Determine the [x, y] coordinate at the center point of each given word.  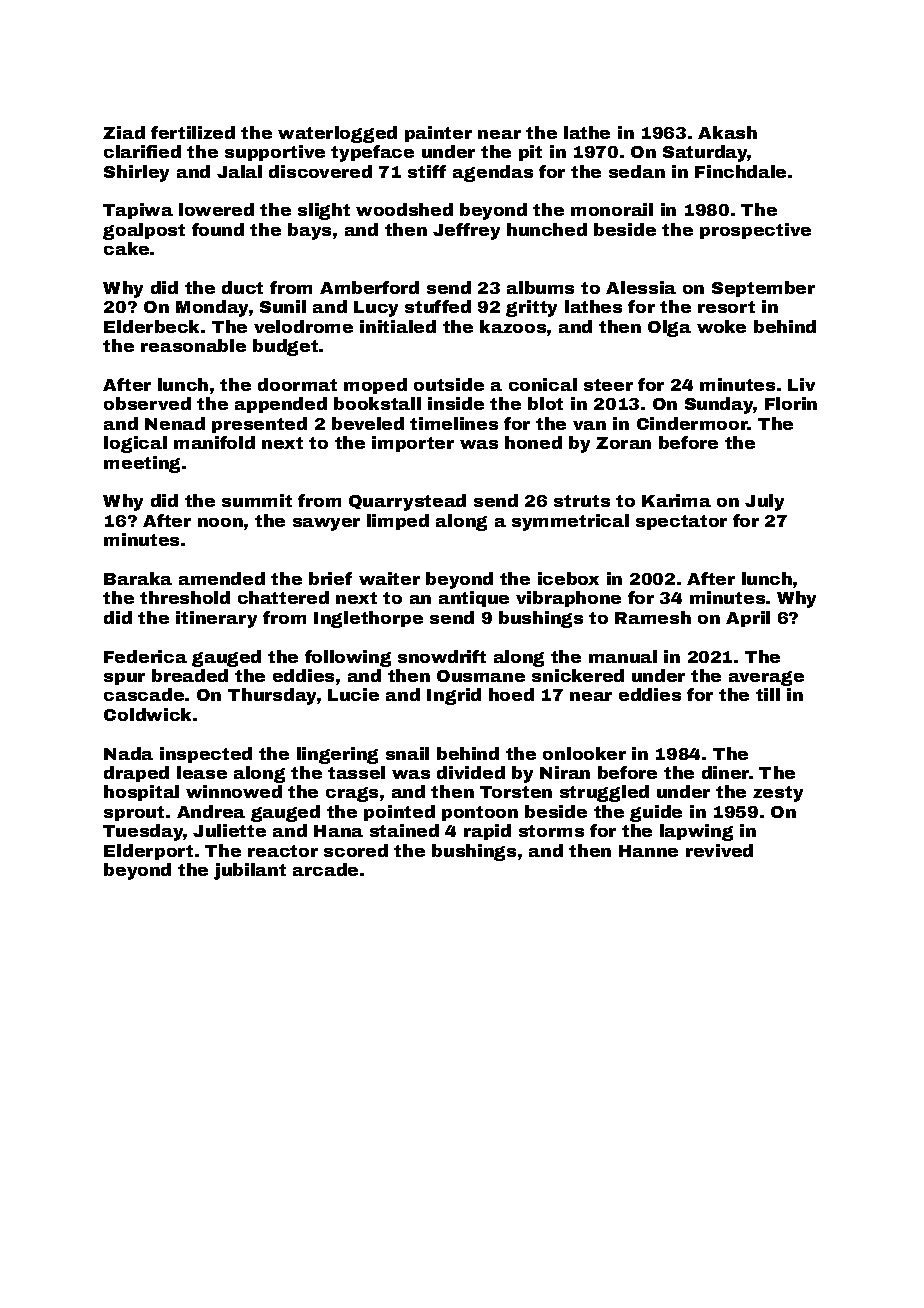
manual [623, 656]
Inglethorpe [368, 619]
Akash [727, 132]
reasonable [193, 345]
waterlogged [337, 134]
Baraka [138, 578]
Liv [801, 384]
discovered [320, 171]
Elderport [148, 852]
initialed [398, 326]
